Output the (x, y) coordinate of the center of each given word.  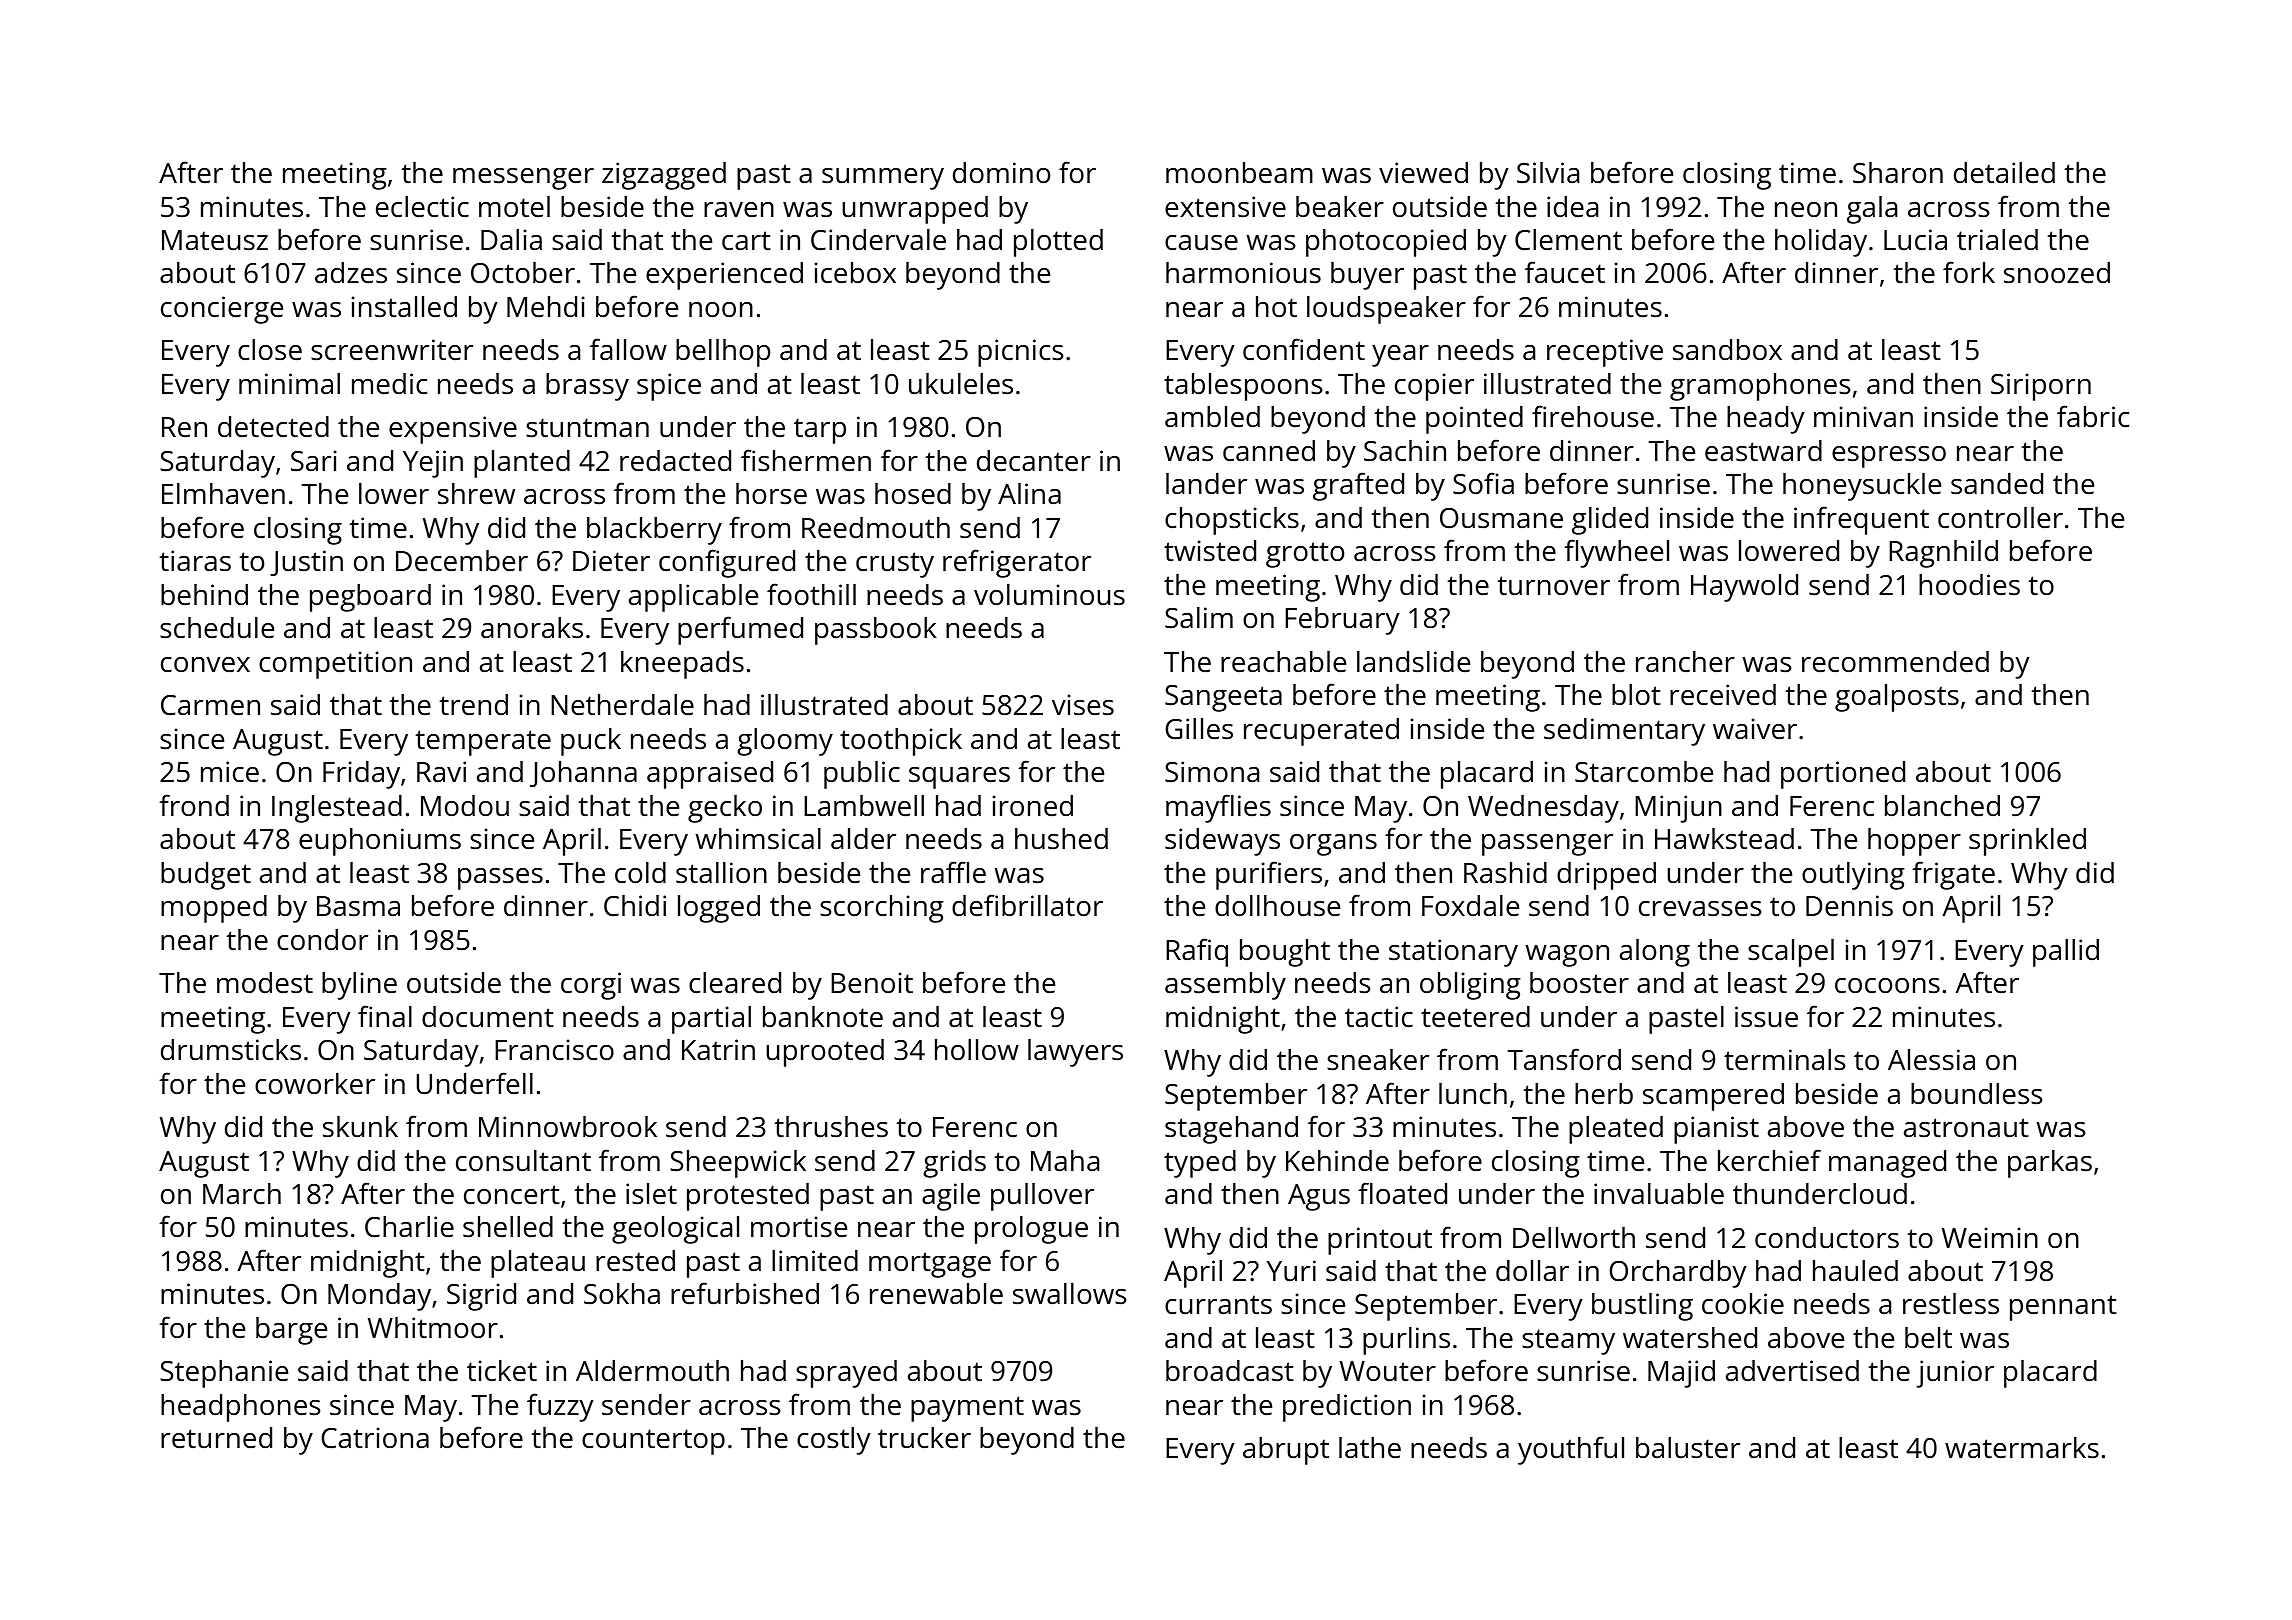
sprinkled (2027, 842)
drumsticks (231, 1050)
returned (216, 1438)
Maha (1065, 1161)
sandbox (1727, 350)
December (462, 561)
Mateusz (215, 240)
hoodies (1969, 585)
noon (721, 310)
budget (206, 876)
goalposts (1897, 698)
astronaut (1966, 1128)
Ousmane (1501, 518)
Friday (361, 775)
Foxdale (1470, 906)
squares (959, 778)
